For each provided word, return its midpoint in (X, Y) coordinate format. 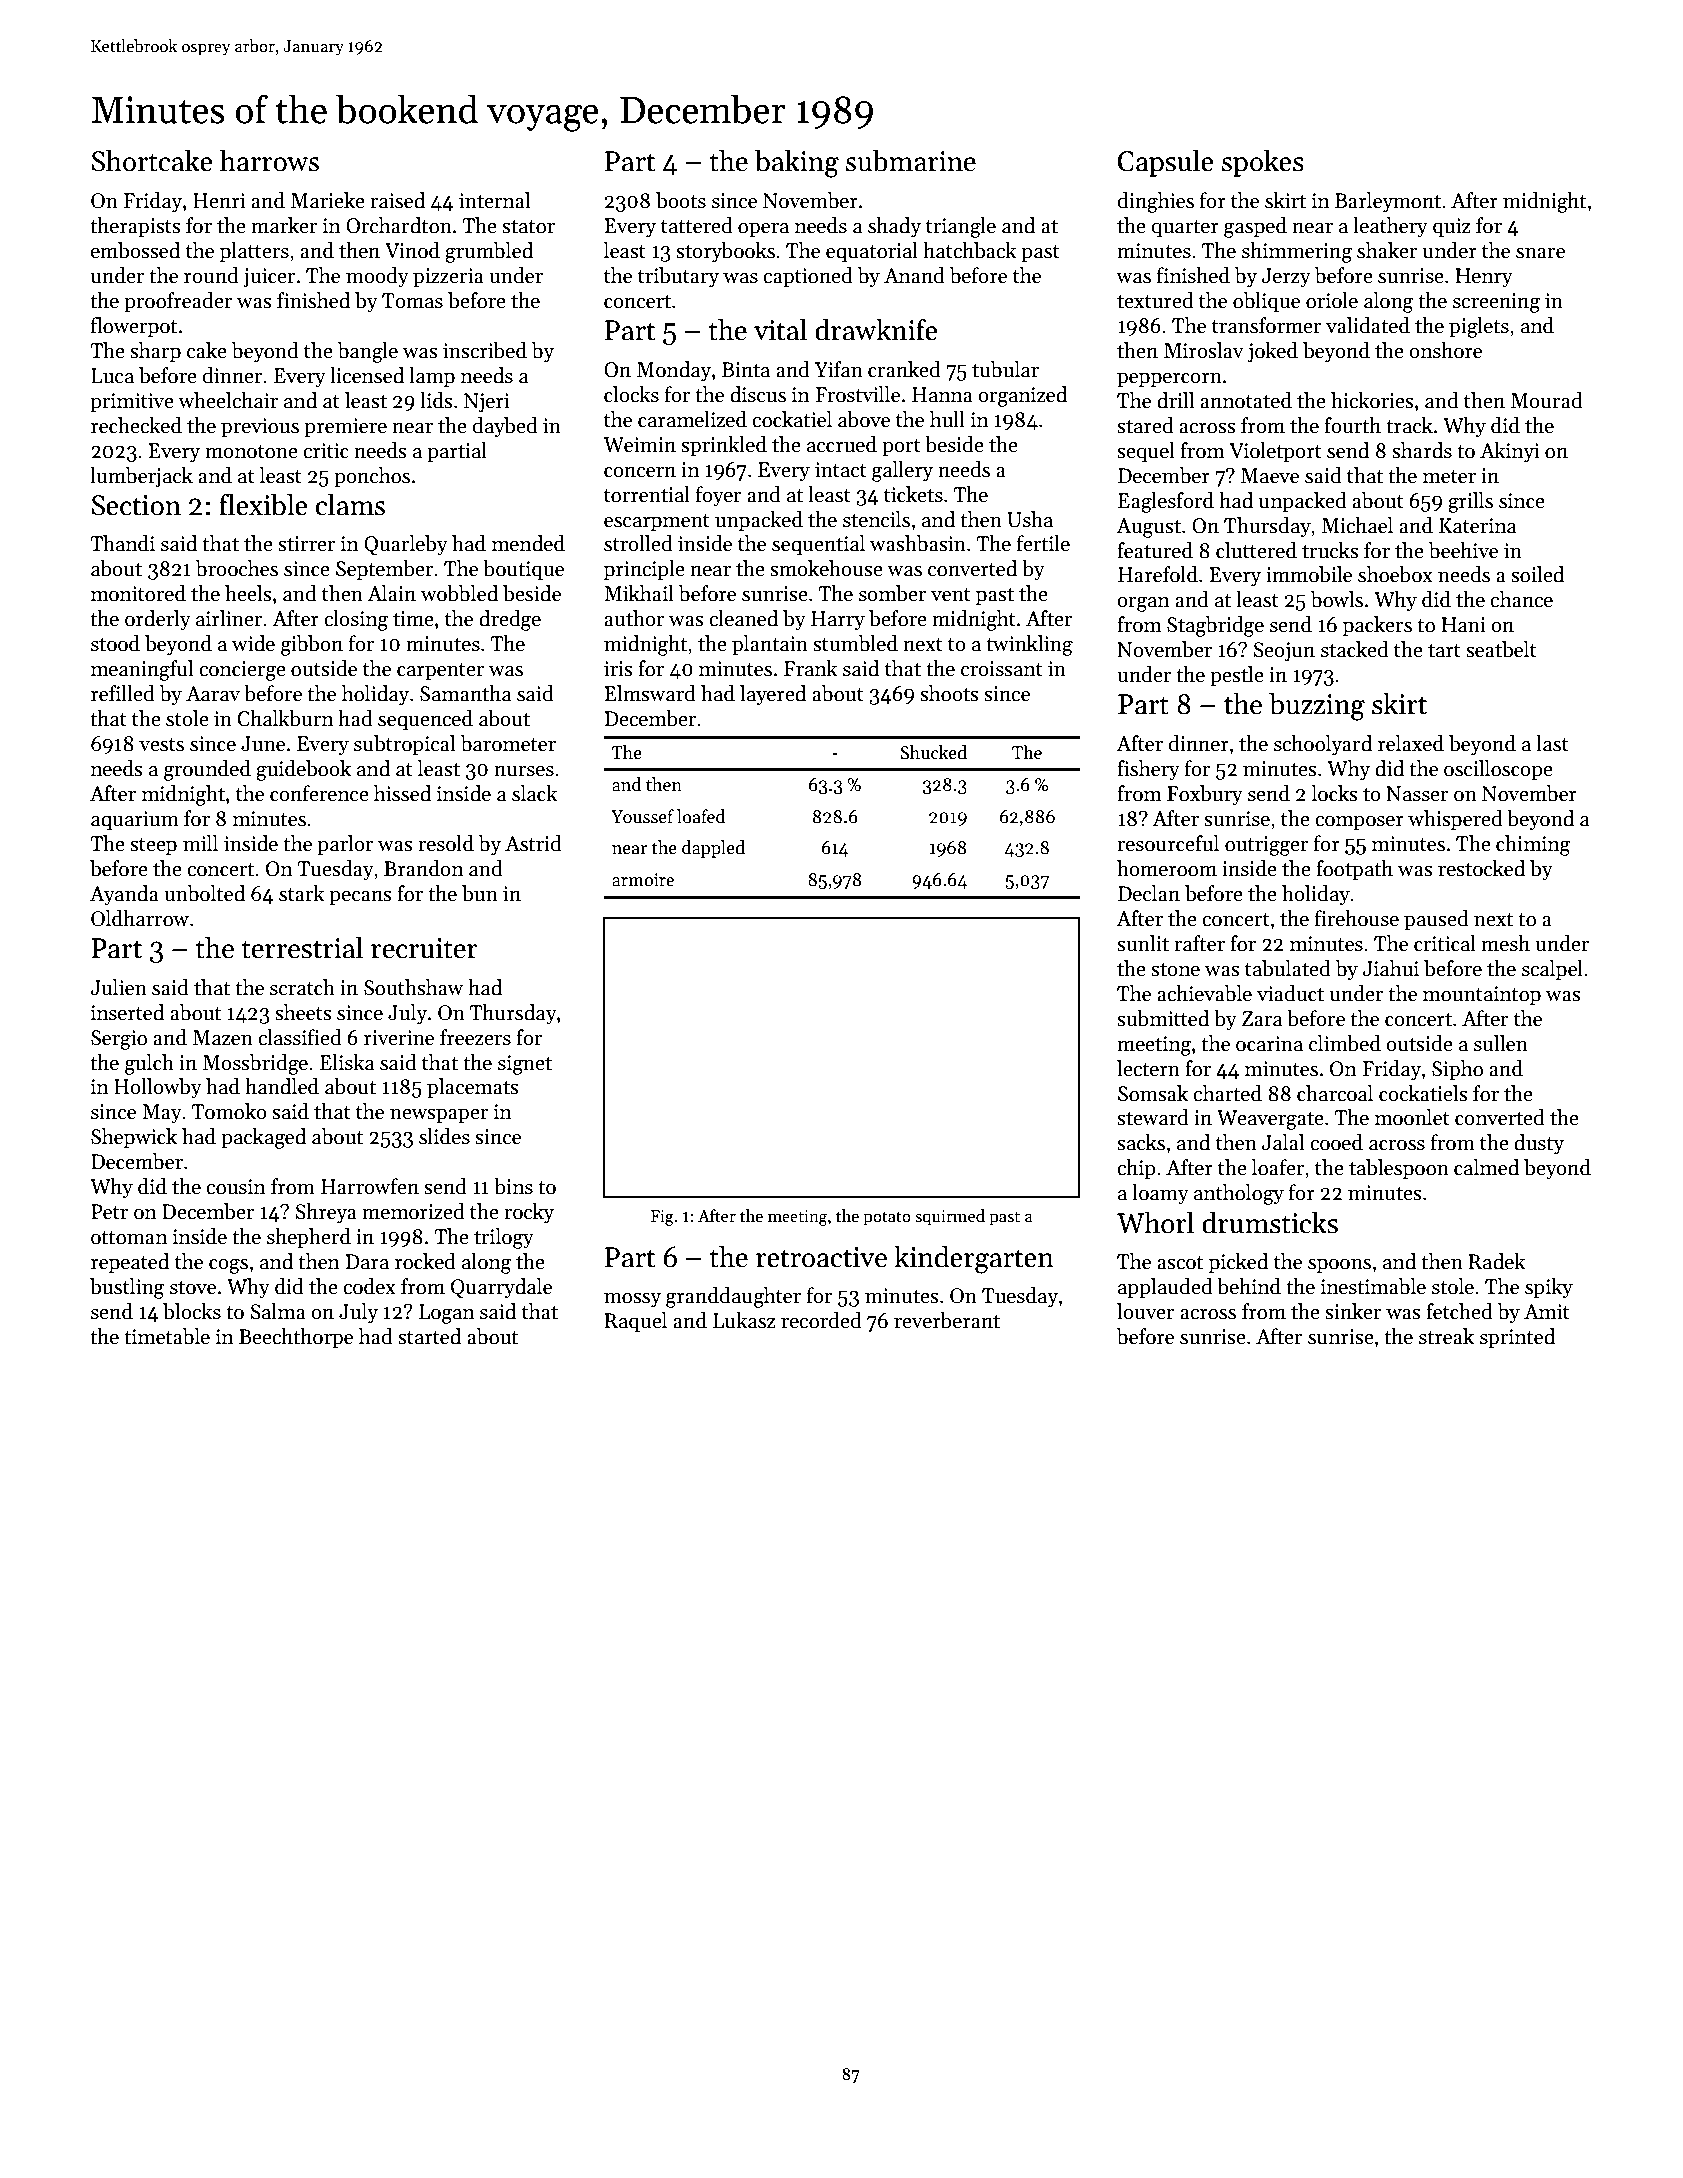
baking (797, 163)
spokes (1263, 163)
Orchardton (399, 225)
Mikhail (639, 593)
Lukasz (744, 1320)
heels (248, 593)
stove (193, 1288)
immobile (1309, 574)
